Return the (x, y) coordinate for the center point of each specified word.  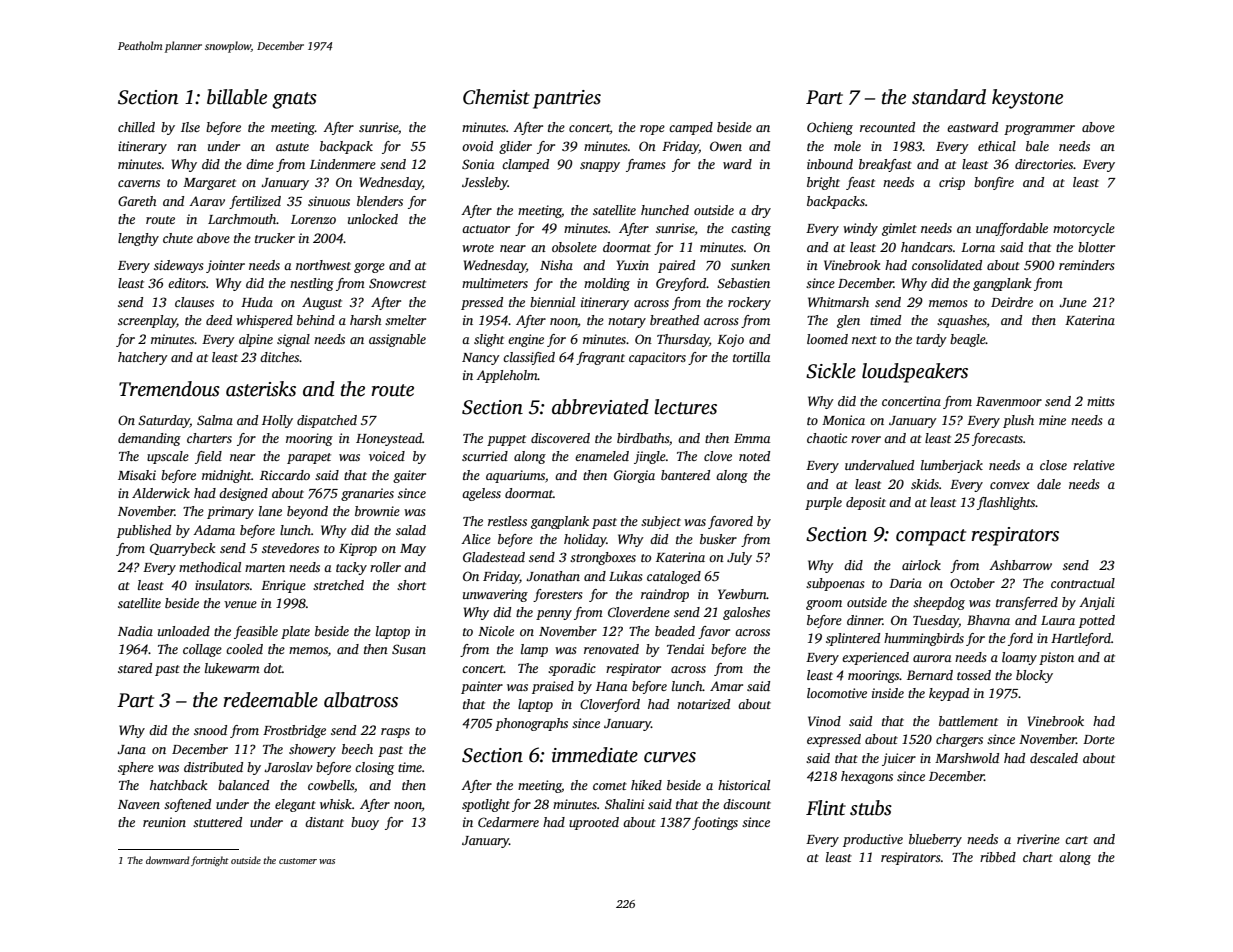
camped (691, 128)
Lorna (978, 247)
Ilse (190, 127)
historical (744, 785)
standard (949, 97)
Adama (214, 530)
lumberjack (952, 466)
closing (374, 768)
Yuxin (633, 265)
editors (187, 283)
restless (507, 521)
